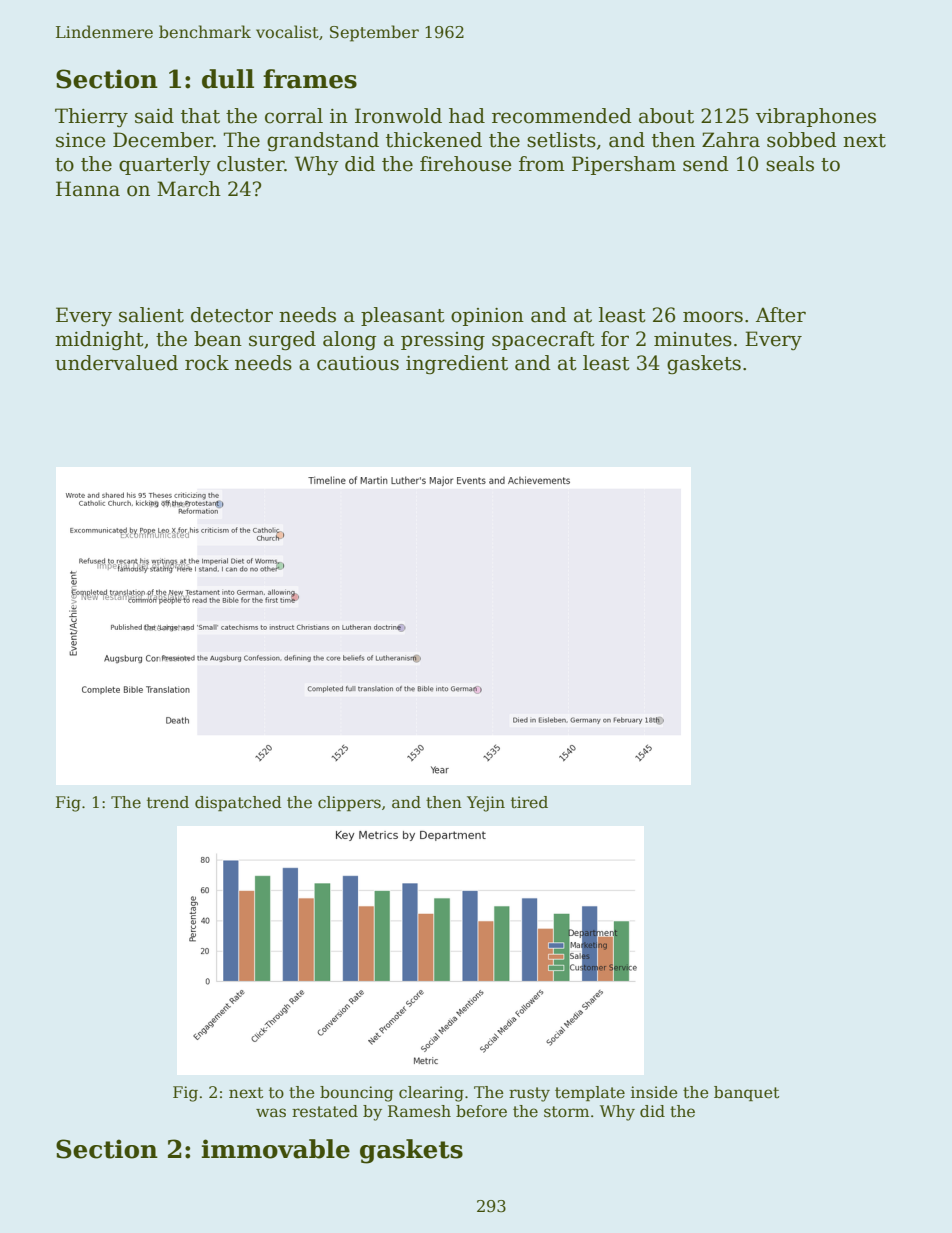  Describe the element at coordinates (693, 339) in the screenshot. I see `minutes` at that location.
